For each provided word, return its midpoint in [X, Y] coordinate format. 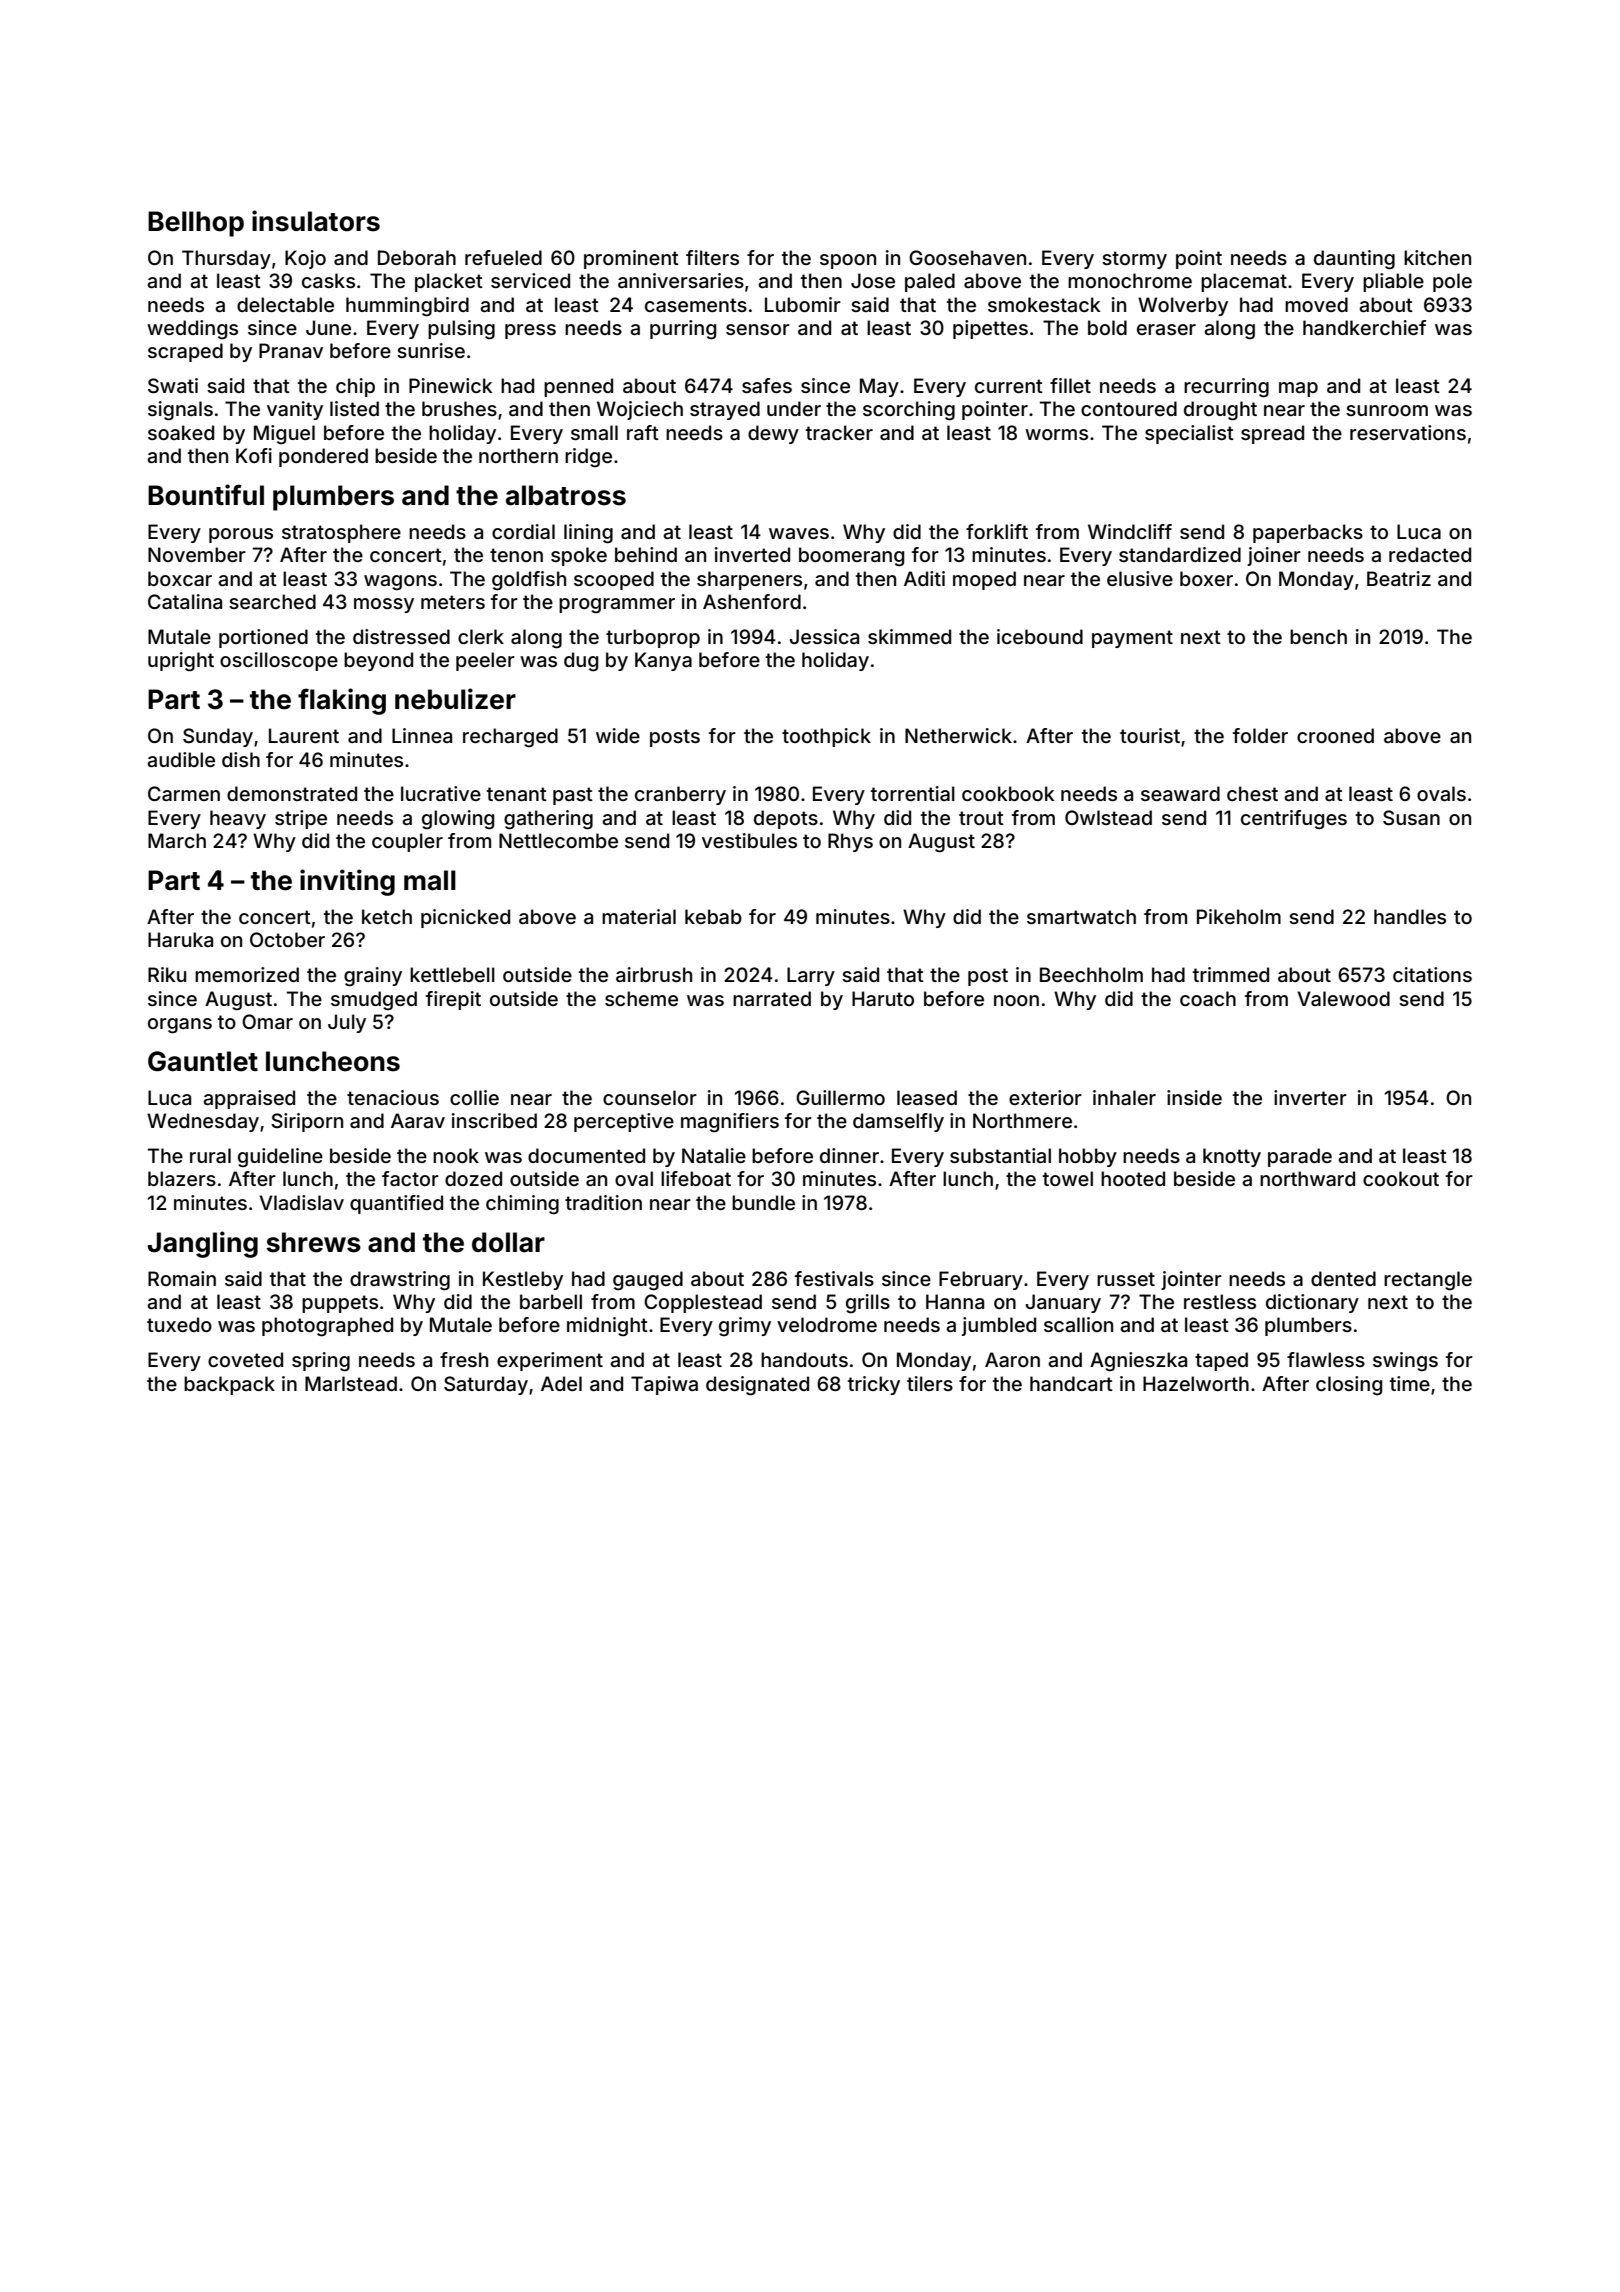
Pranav [291, 350]
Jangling [203, 1244]
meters [453, 602]
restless [1220, 1301]
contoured [1129, 408]
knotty [1232, 1157]
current [1009, 386]
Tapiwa [664, 1385]
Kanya [663, 661]
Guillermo [840, 1097]
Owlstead [1108, 817]
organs [180, 1026]
